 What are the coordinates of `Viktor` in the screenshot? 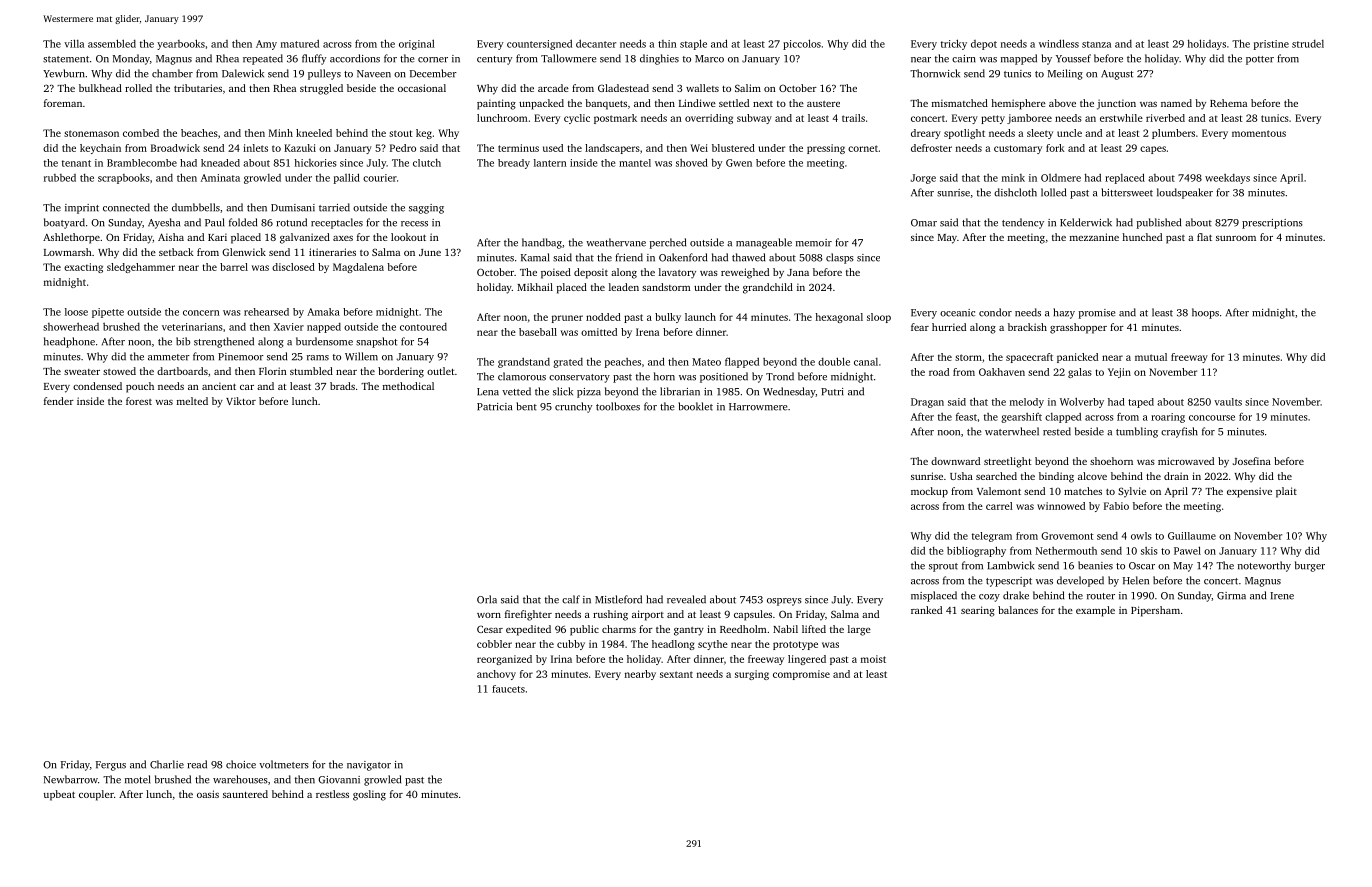 It's located at (241, 401).
